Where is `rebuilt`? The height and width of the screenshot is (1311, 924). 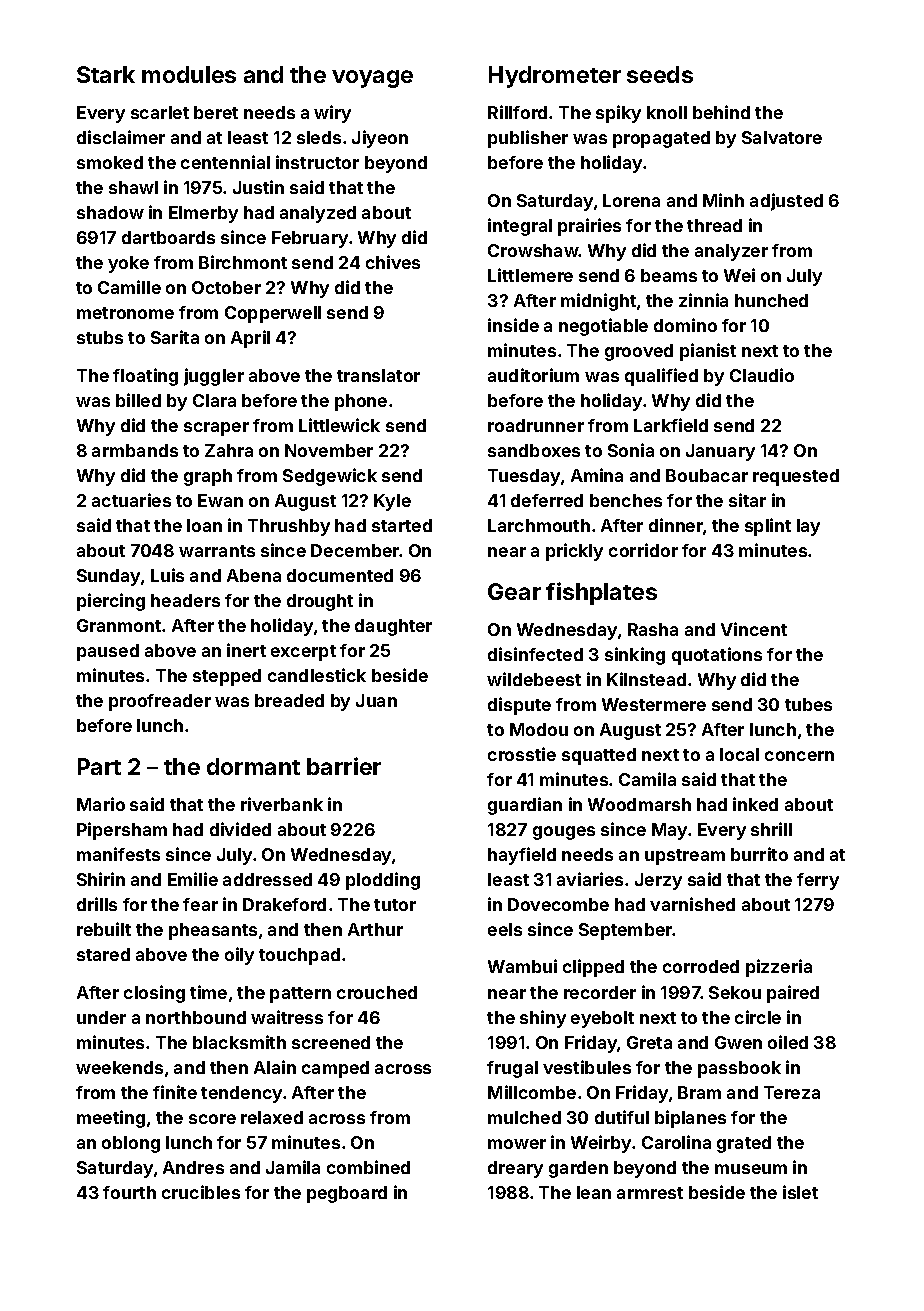 rebuilt is located at coordinates (104, 929).
